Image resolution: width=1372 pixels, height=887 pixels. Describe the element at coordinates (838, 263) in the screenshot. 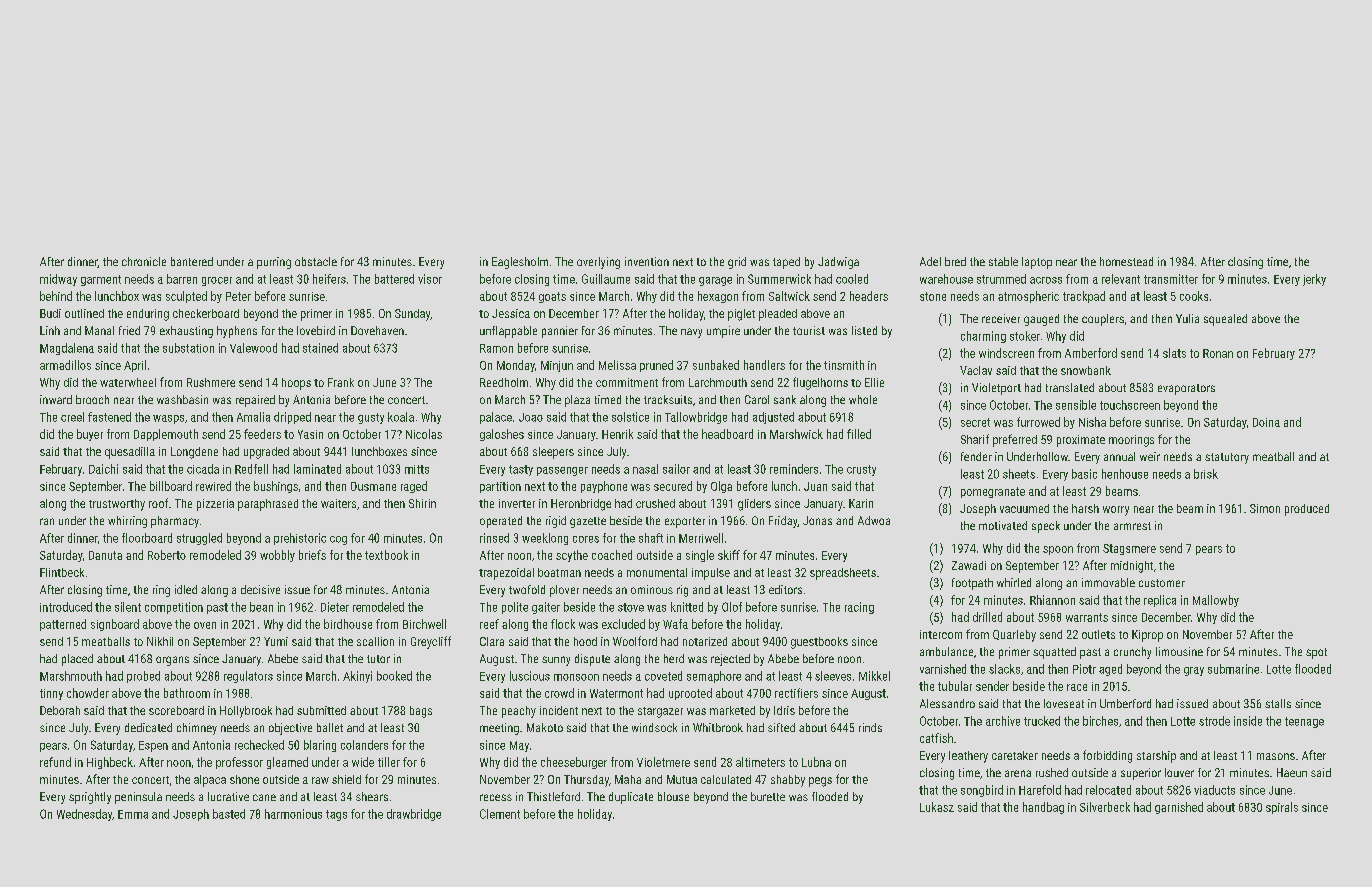

I see `Jadwiga` at that location.
